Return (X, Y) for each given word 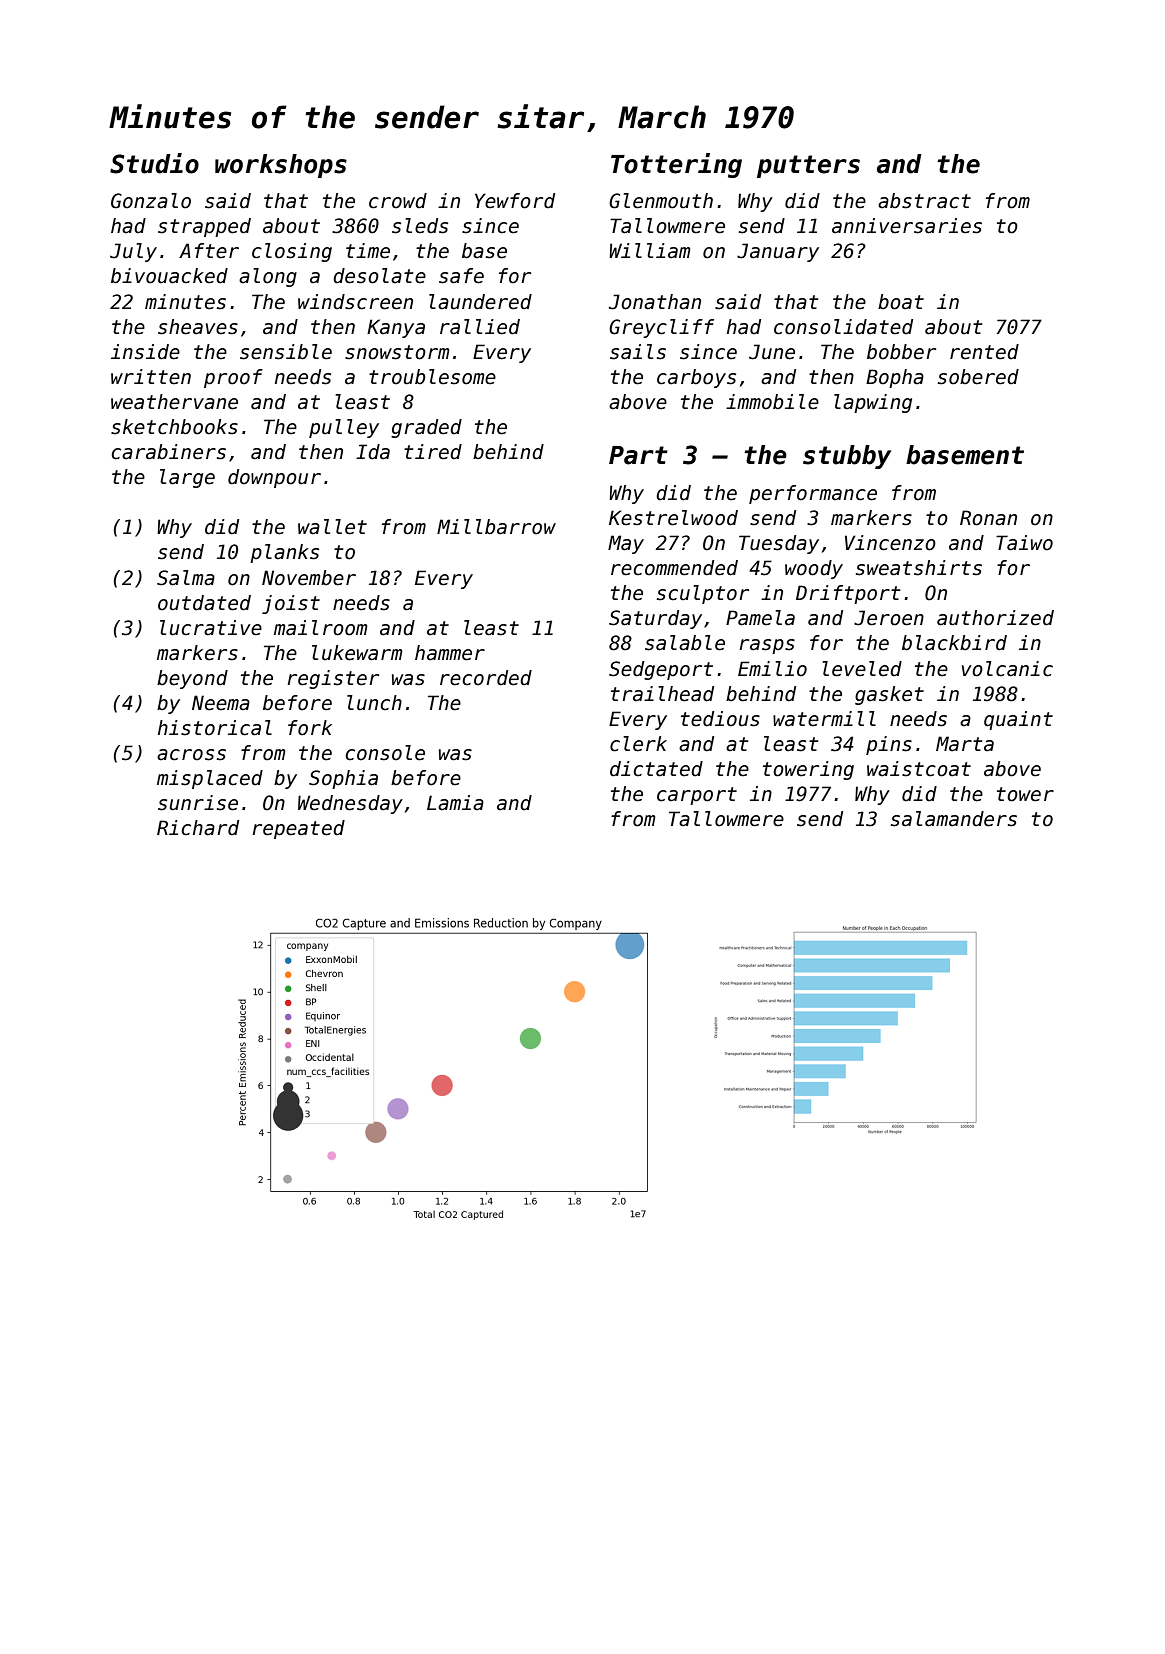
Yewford (515, 201)
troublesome (432, 377)
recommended (674, 568)
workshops (281, 166)
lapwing (873, 403)
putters (808, 166)
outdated (204, 603)
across (191, 755)
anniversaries (907, 226)
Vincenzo (890, 543)
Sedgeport (661, 670)
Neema (221, 703)
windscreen (355, 302)
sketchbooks (174, 427)
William (650, 251)
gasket (889, 695)
